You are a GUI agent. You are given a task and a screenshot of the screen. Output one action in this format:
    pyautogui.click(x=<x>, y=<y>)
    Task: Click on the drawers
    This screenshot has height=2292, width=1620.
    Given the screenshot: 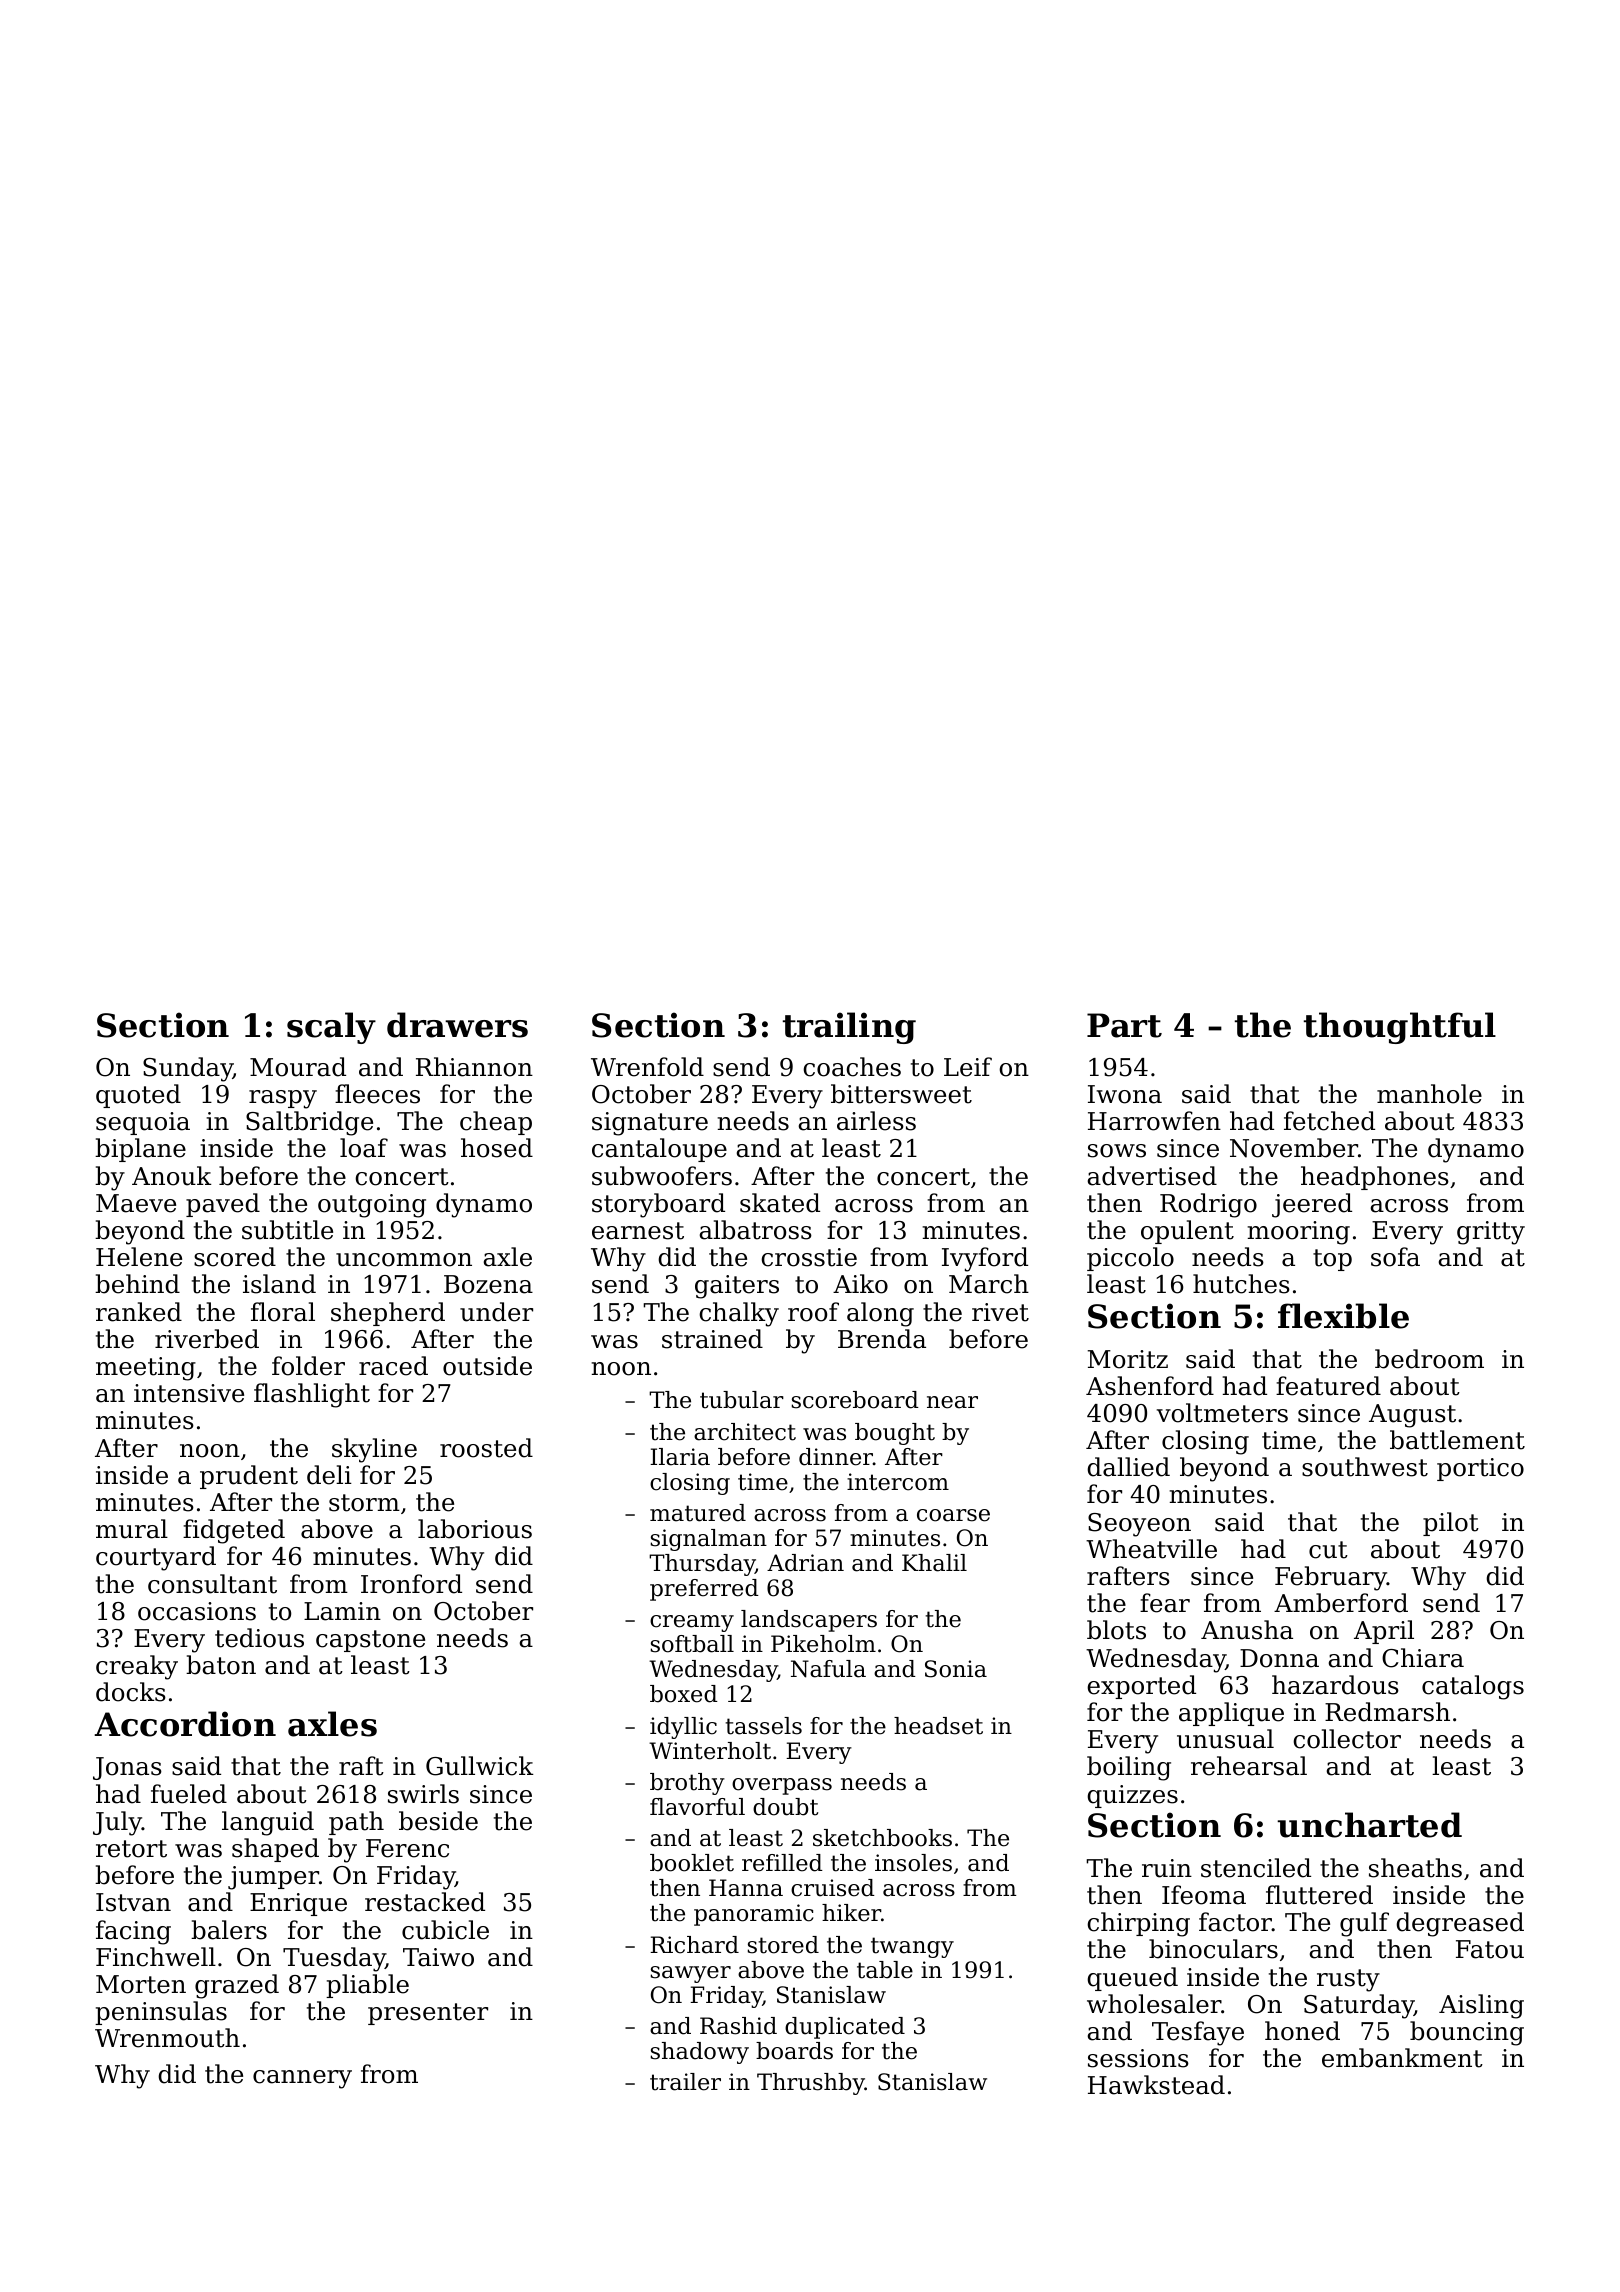 What is the action you would take?
    pyautogui.click(x=457, y=1025)
